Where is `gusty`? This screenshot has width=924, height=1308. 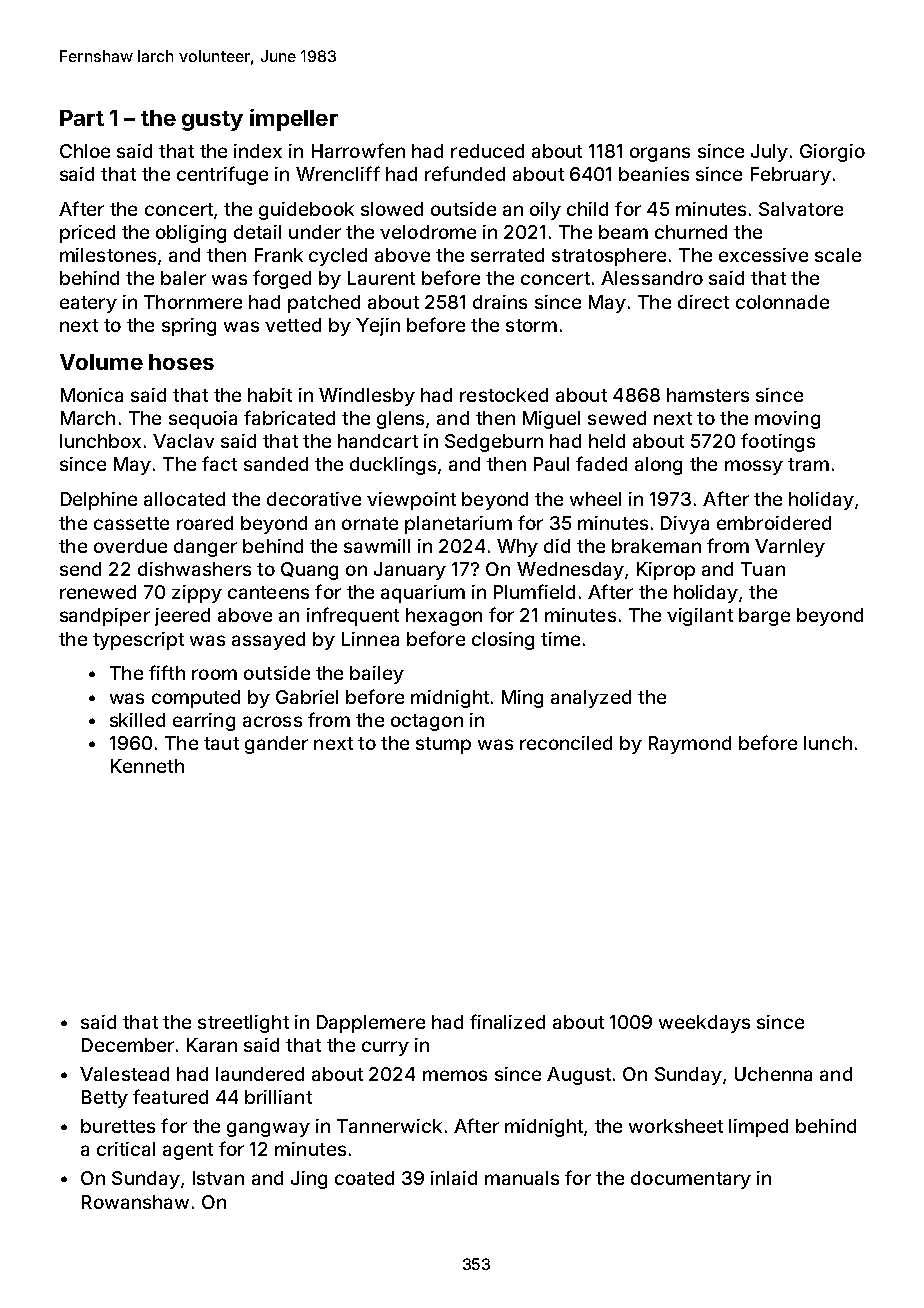
gusty is located at coordinates (212, 121).
